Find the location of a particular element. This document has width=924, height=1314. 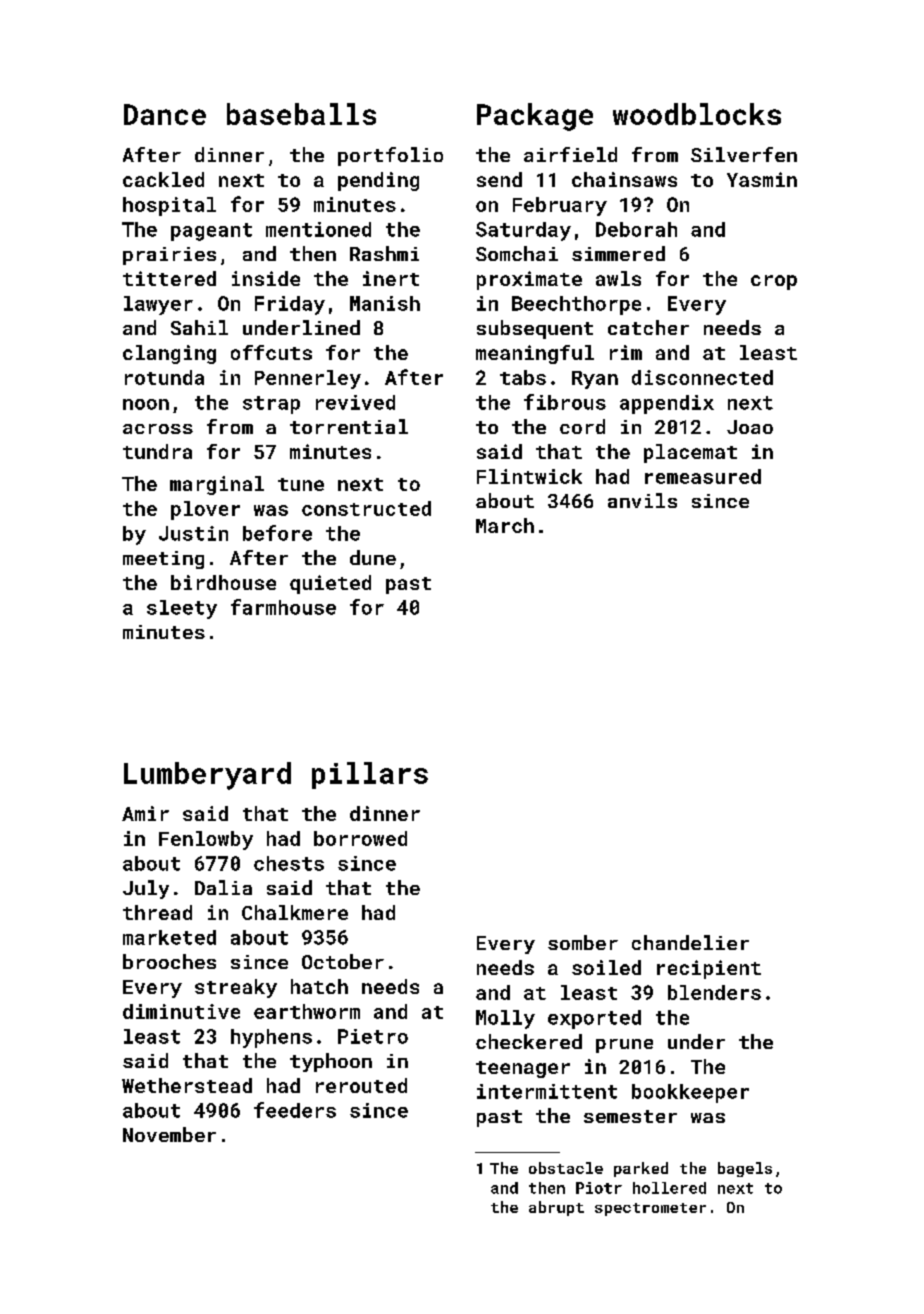

proximate is located at coordinates (529, 280).
